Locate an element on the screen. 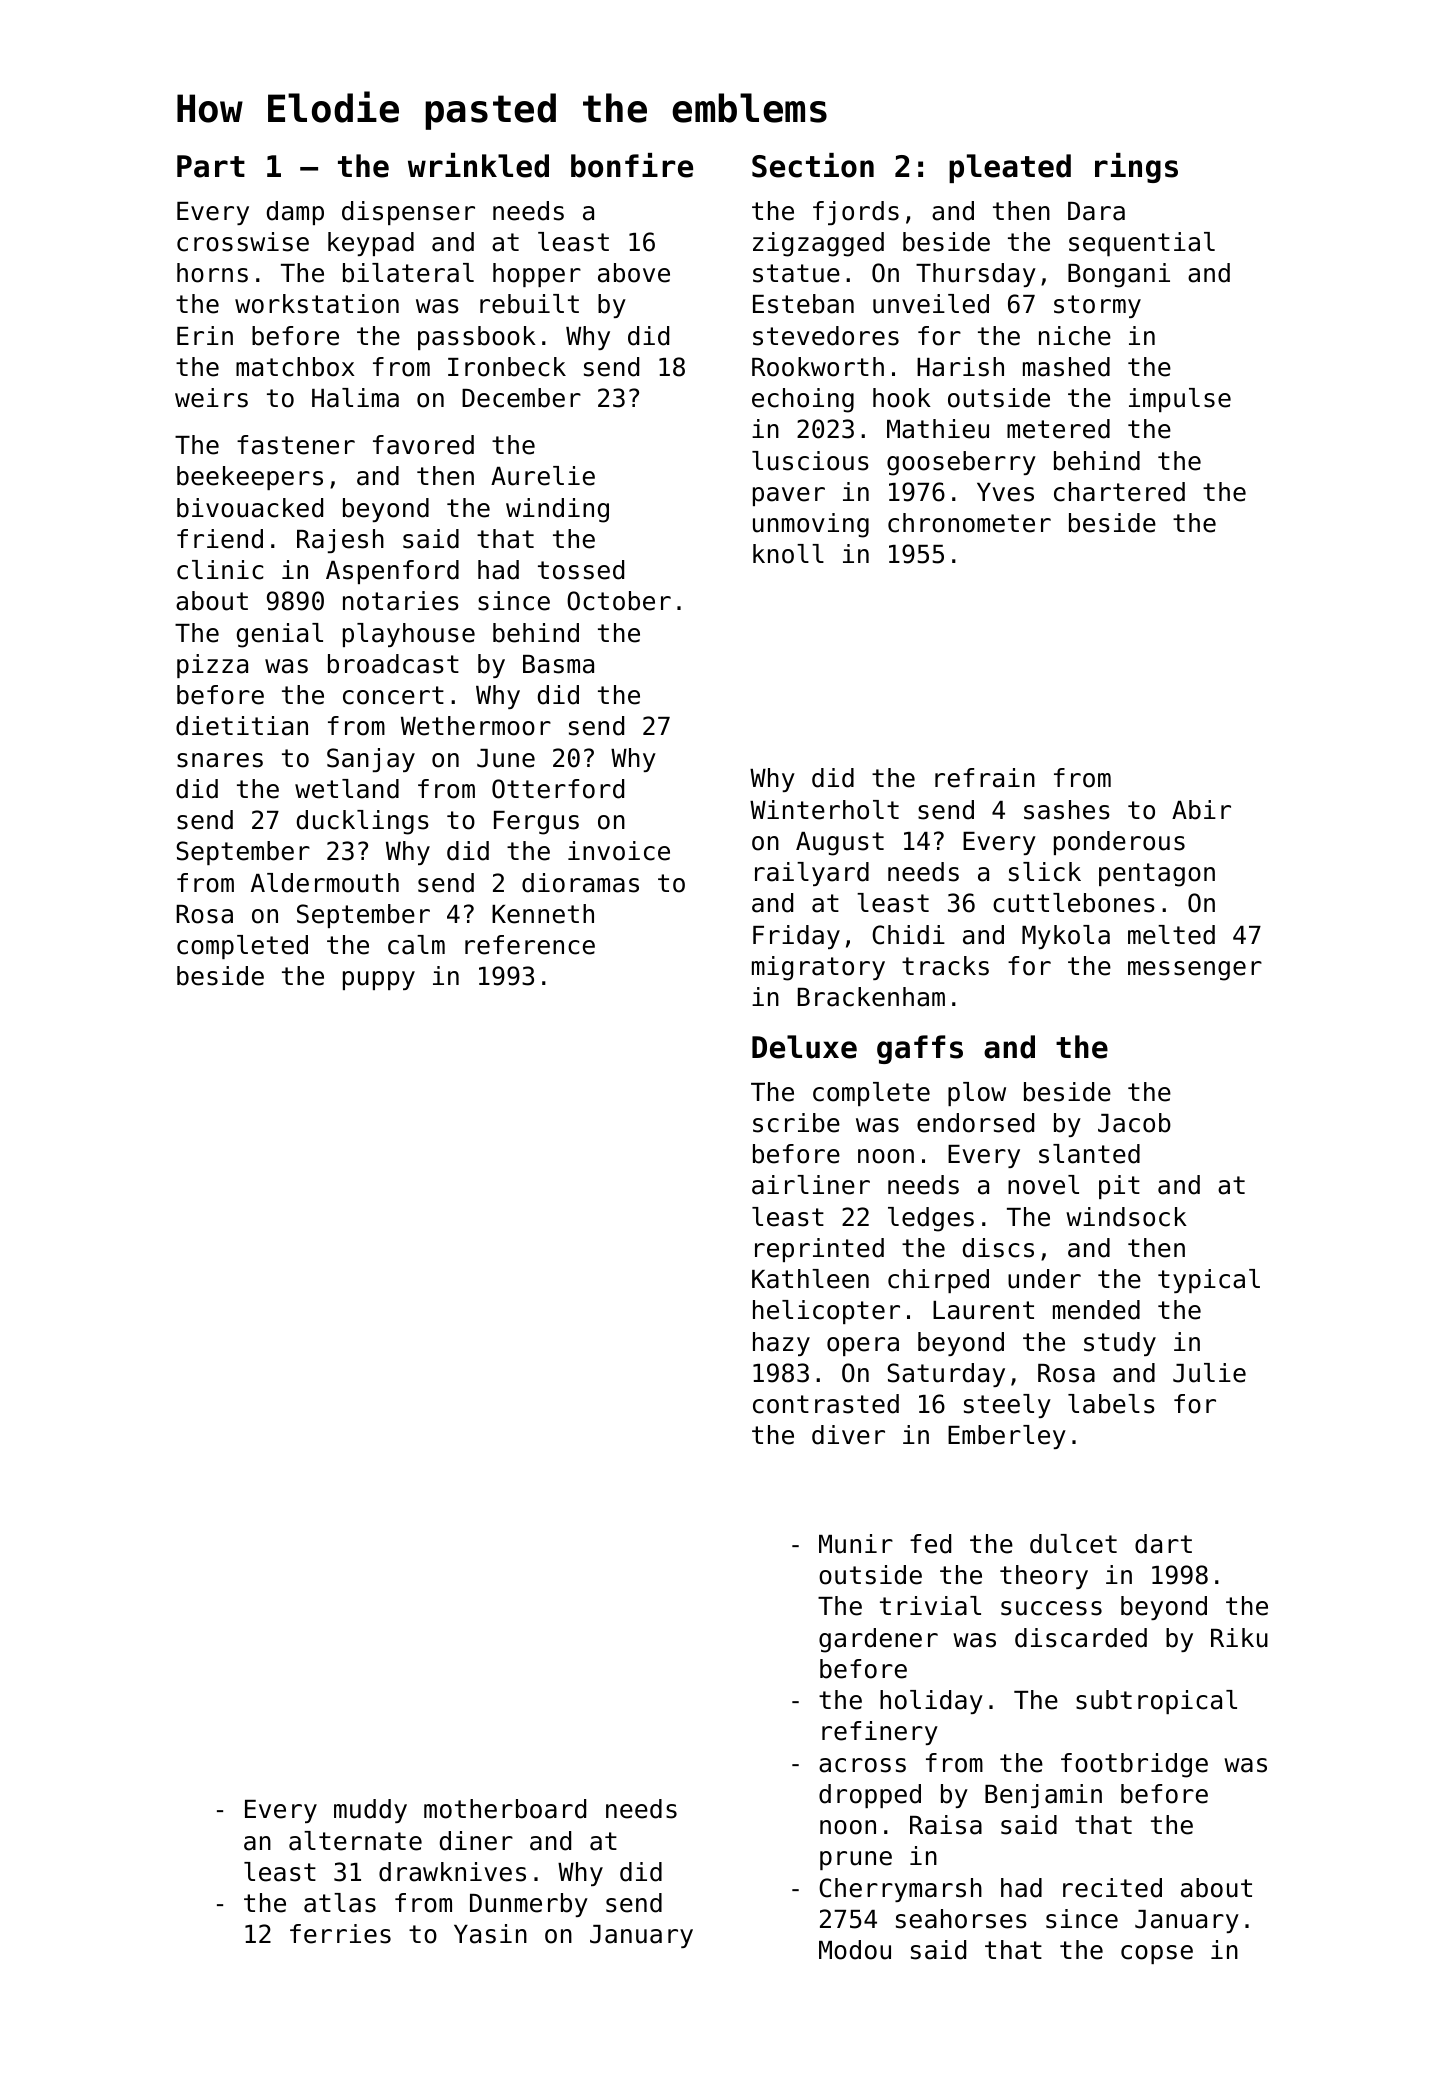  copse is located at coordinates (1157, 1954).
